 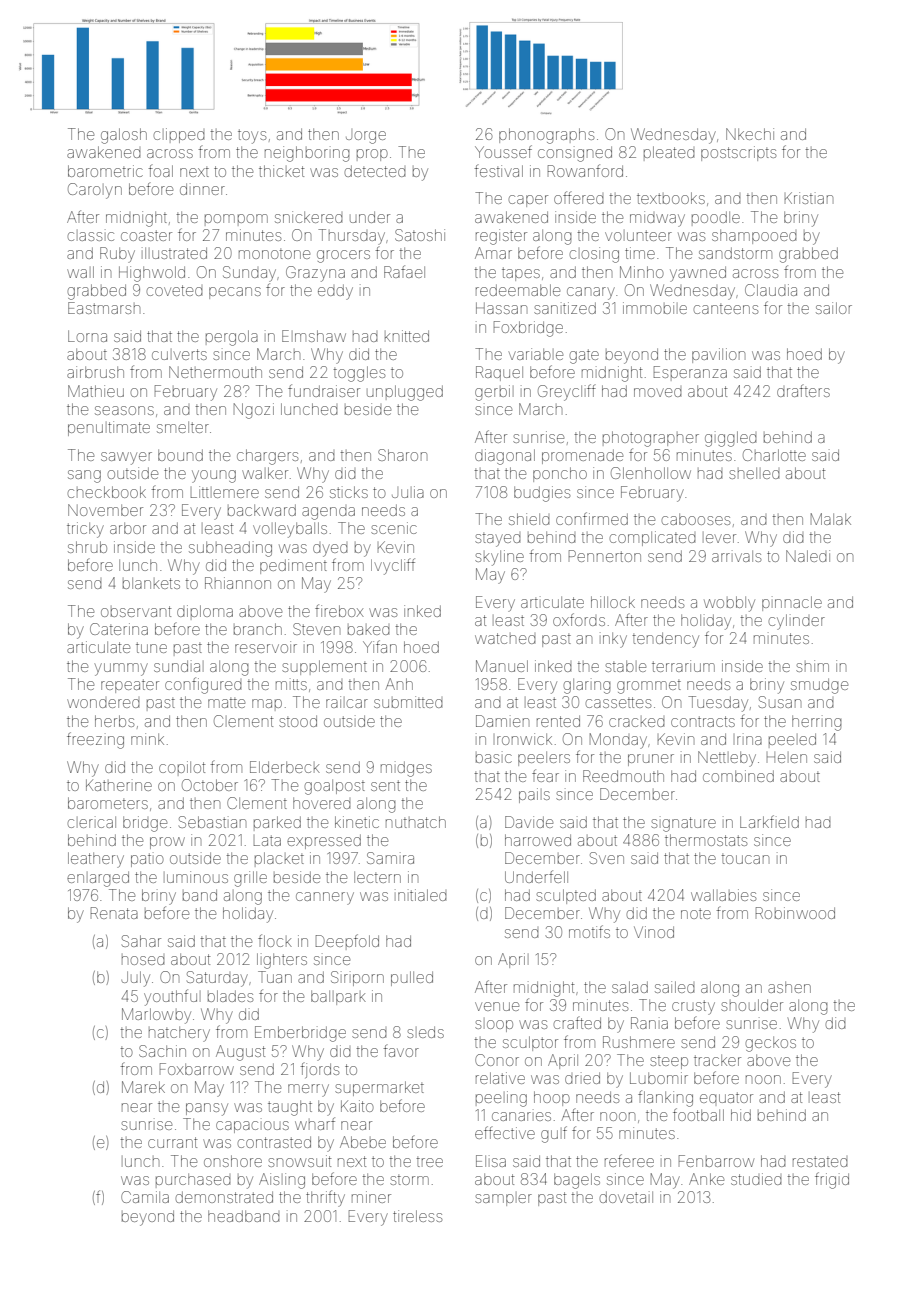 I want to click on freezing, so click(x=95, y=740).
